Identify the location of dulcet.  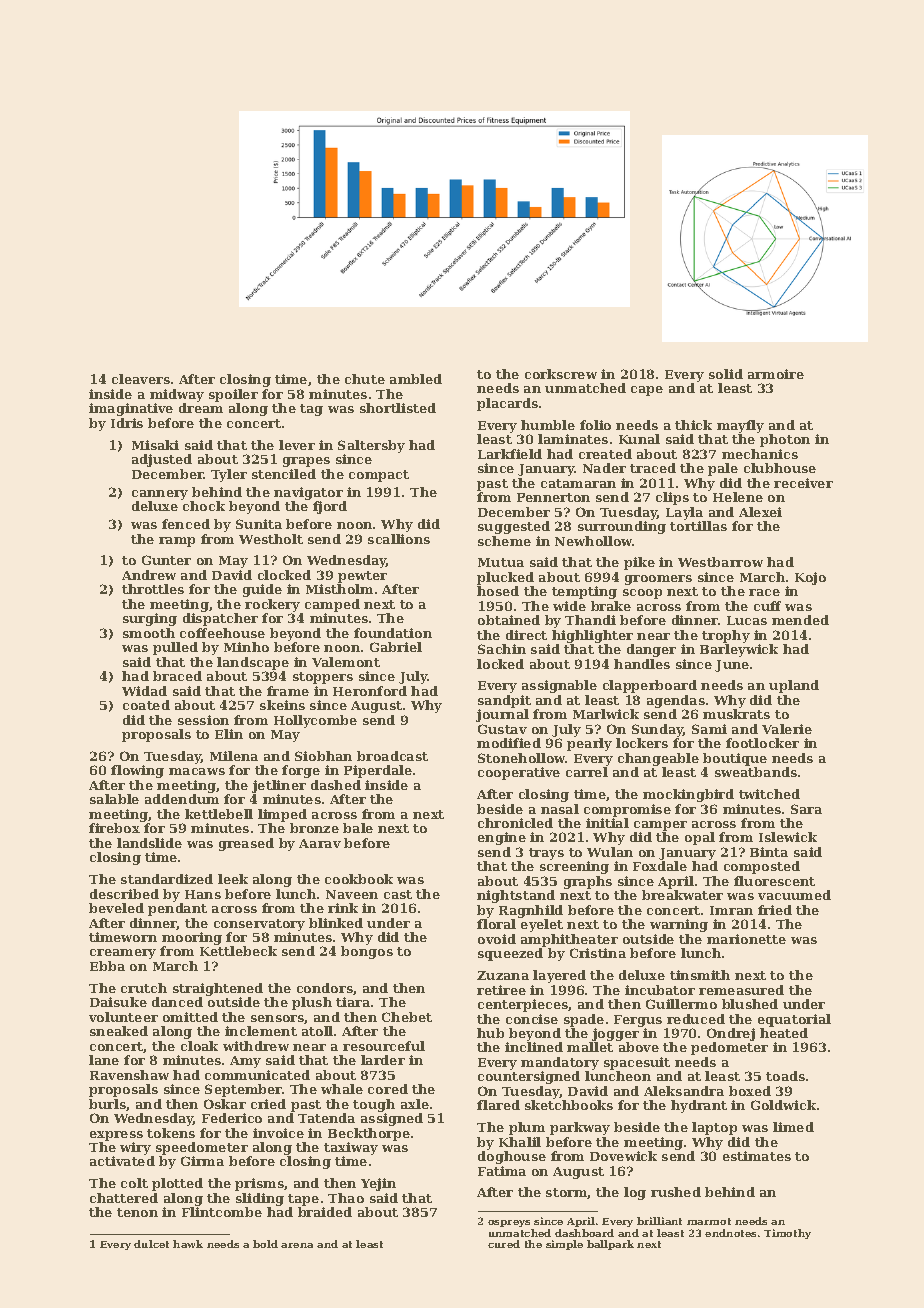
(151, 1244).
